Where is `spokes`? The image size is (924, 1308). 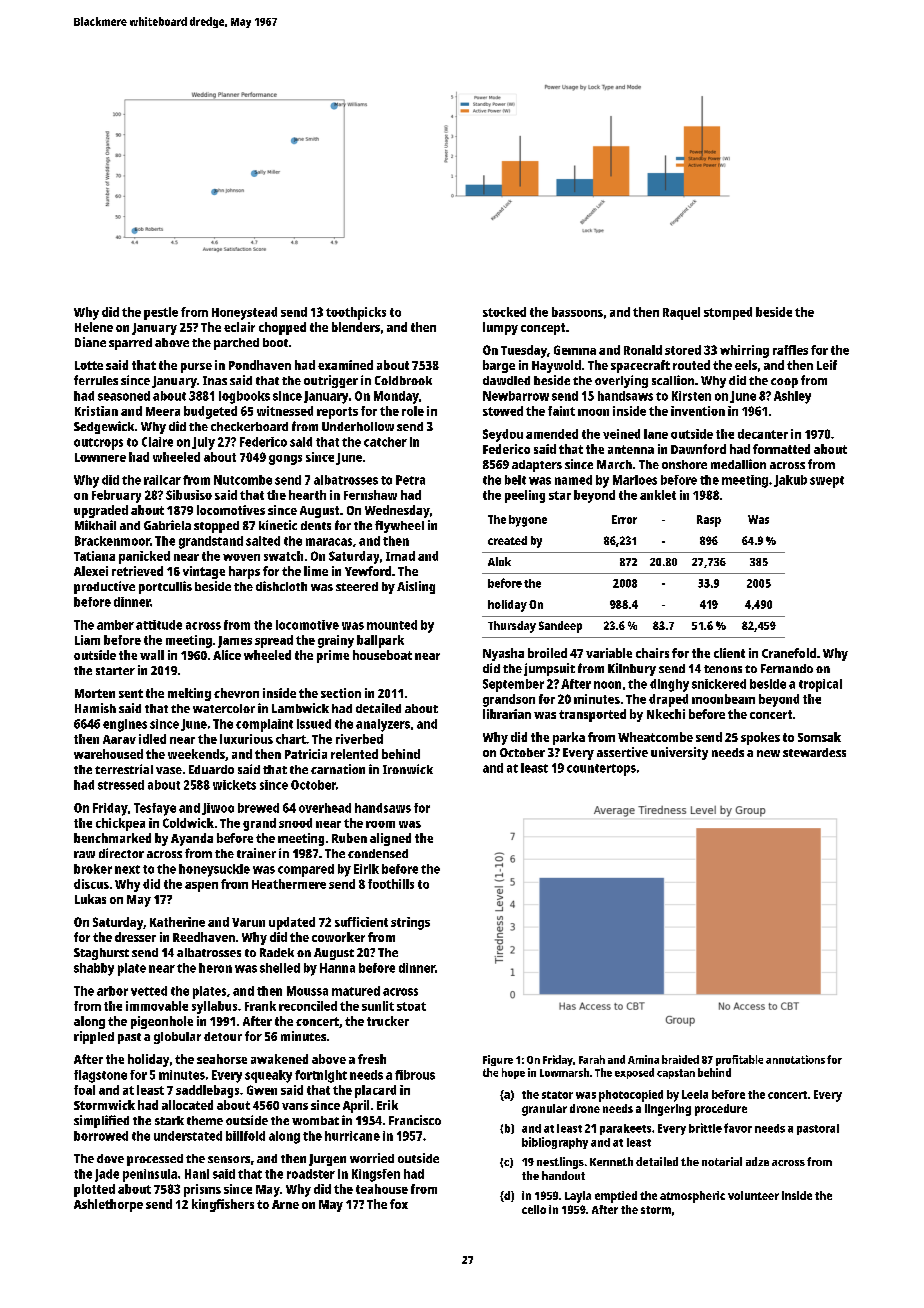
spokes is located at coordinates (760, 738).
